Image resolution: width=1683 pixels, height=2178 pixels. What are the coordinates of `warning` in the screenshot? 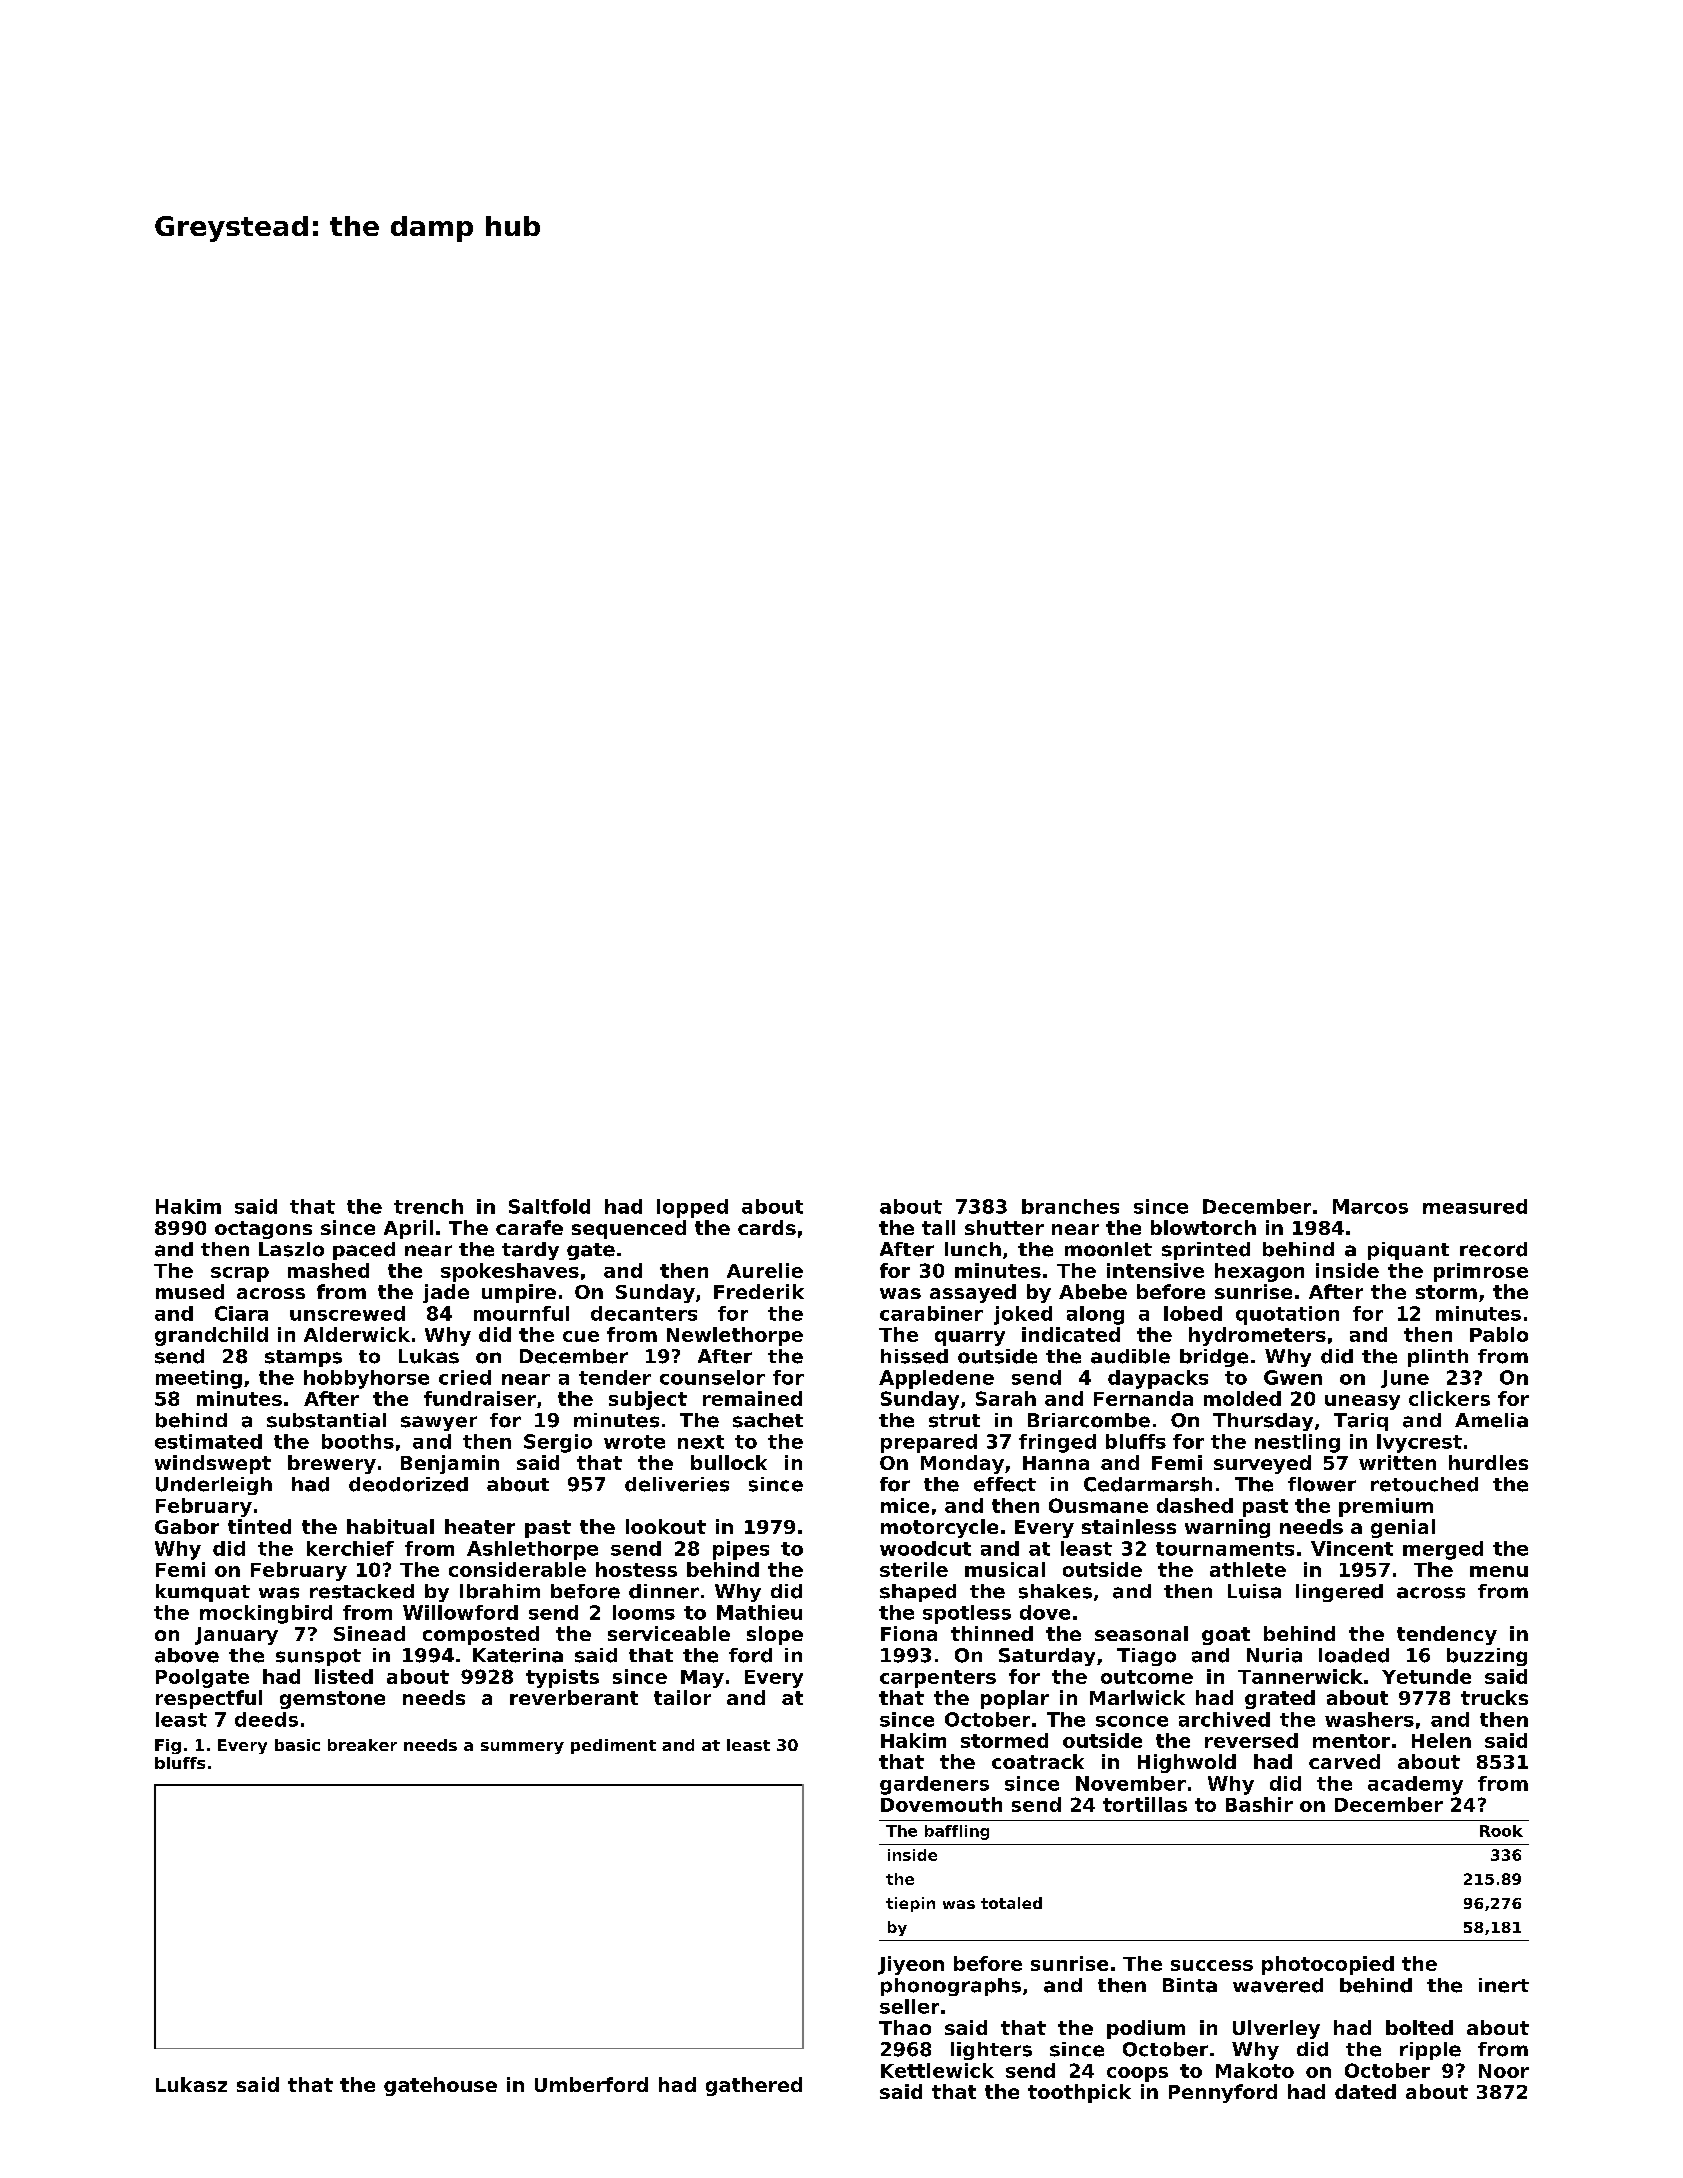 It's located at (1227, 1528).
